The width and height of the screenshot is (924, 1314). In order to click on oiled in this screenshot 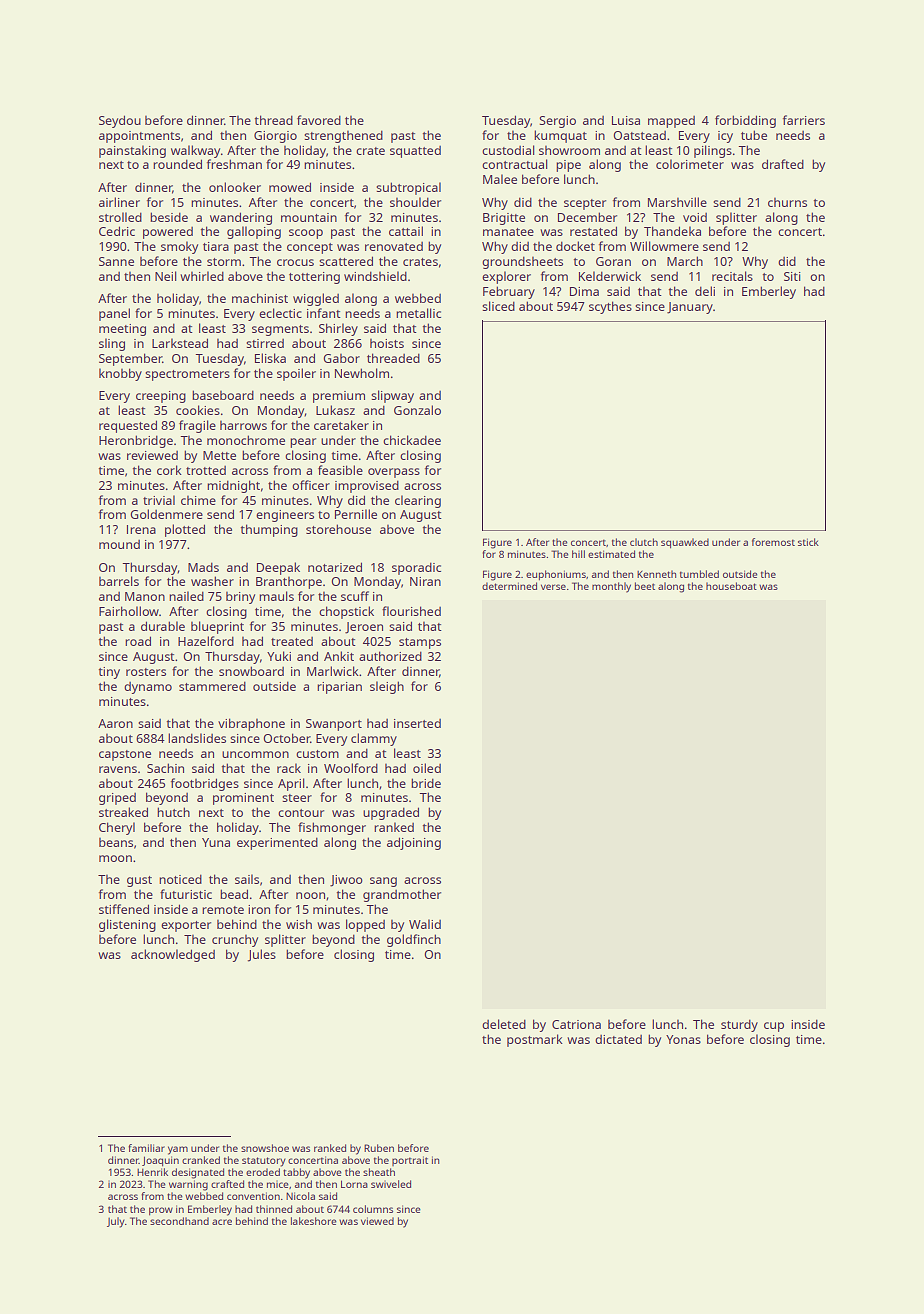, I will do `click(427, 768)`.
